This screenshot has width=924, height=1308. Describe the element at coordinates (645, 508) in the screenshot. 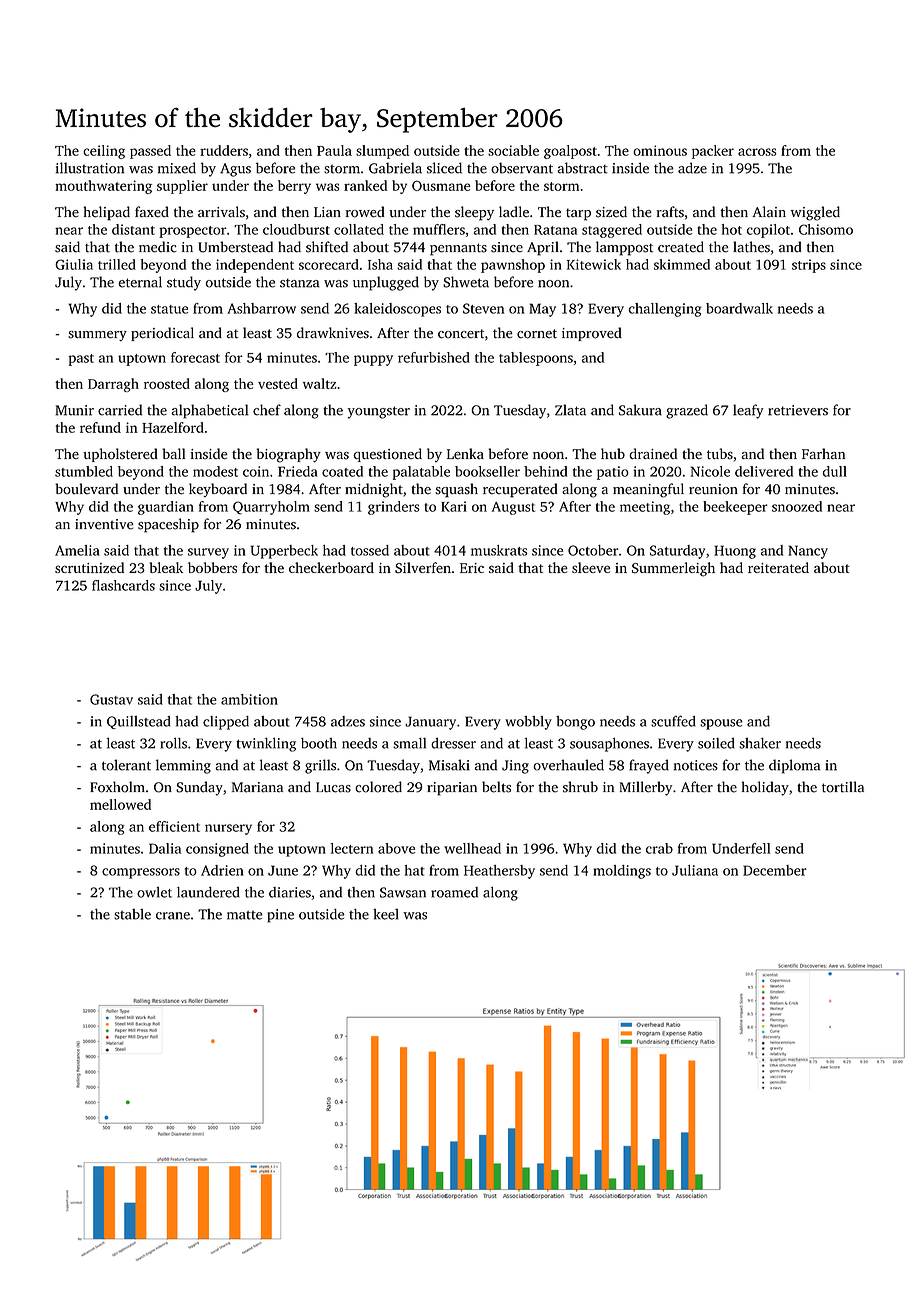

I see `meeting` at that location.
